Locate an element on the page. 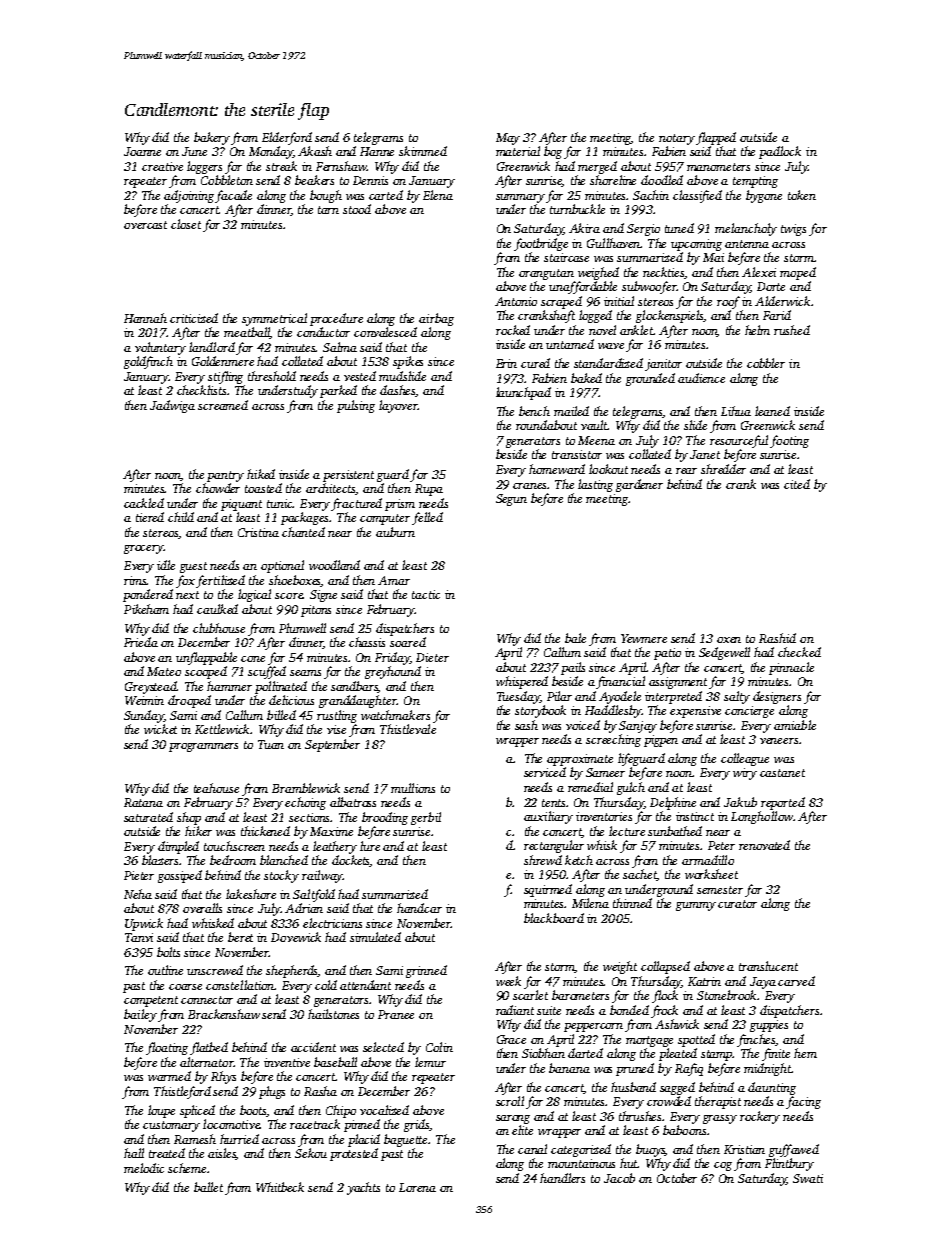  cobbler is located at coordinates (766, 363).
